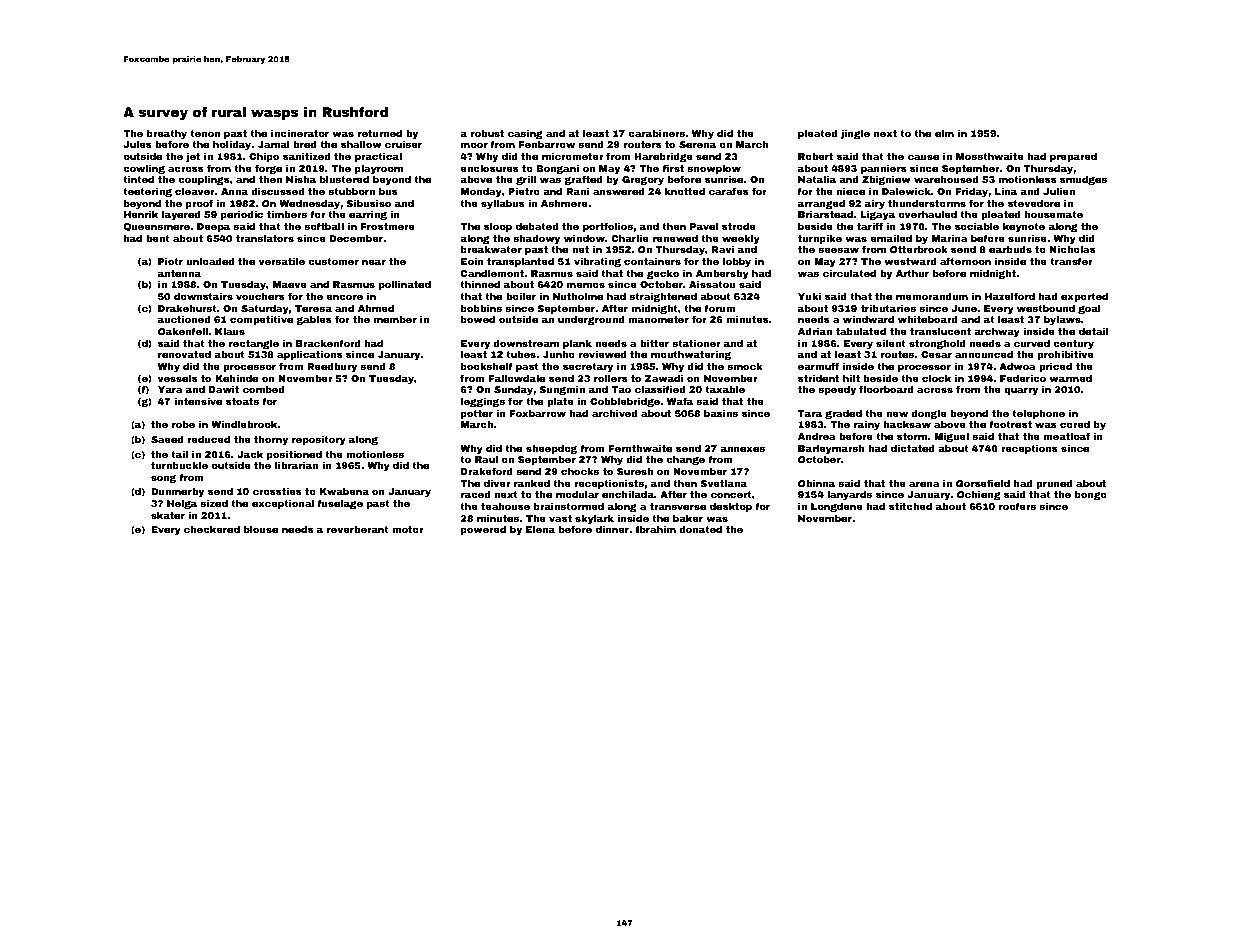 The height and width of the image is (952, 1233). What do you see at coordinates (741, 239) in the image?
I see `weekly` at bounding box center [741, 239].
